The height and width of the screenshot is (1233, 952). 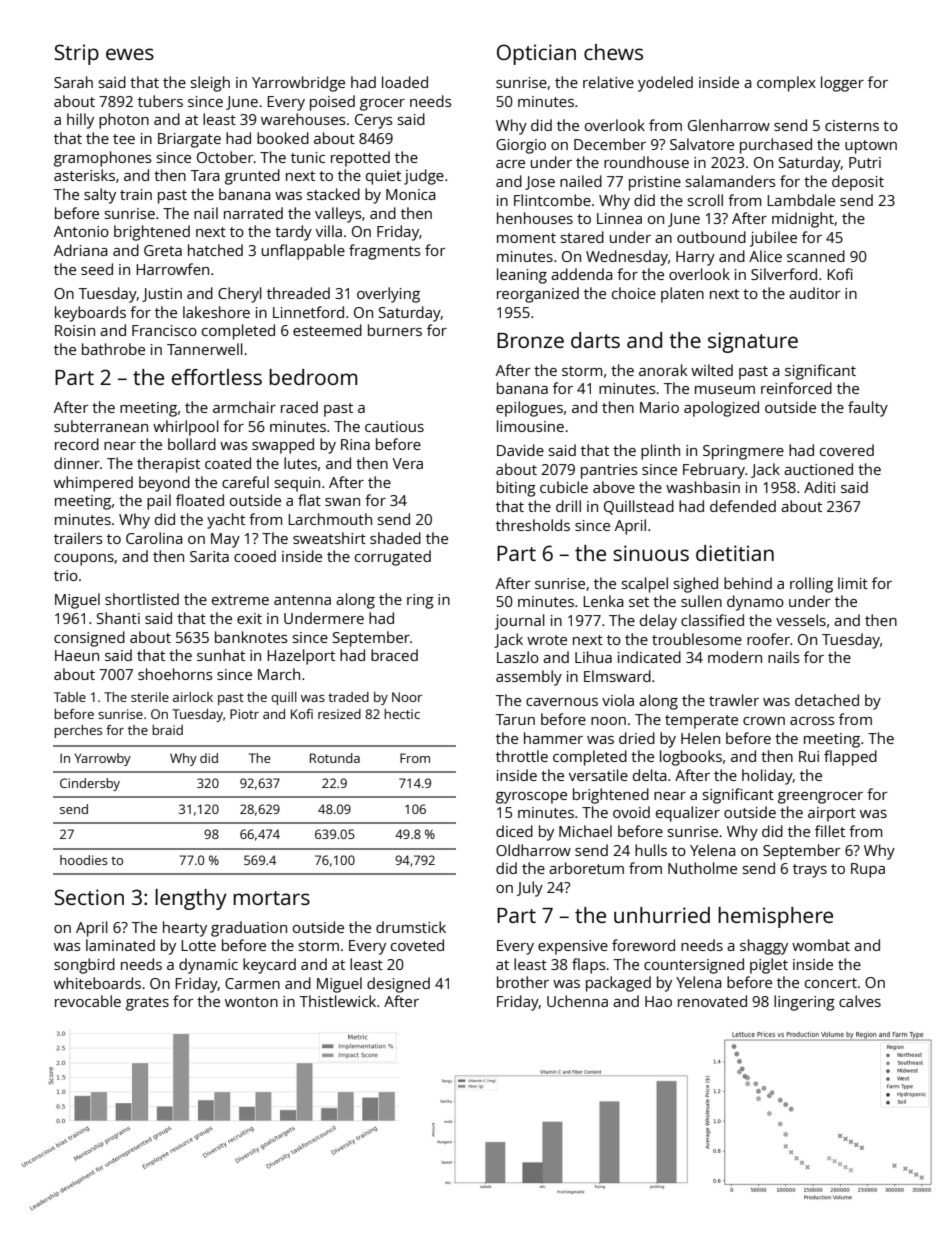 I want to click on burners, so click(x=395, y=330).
